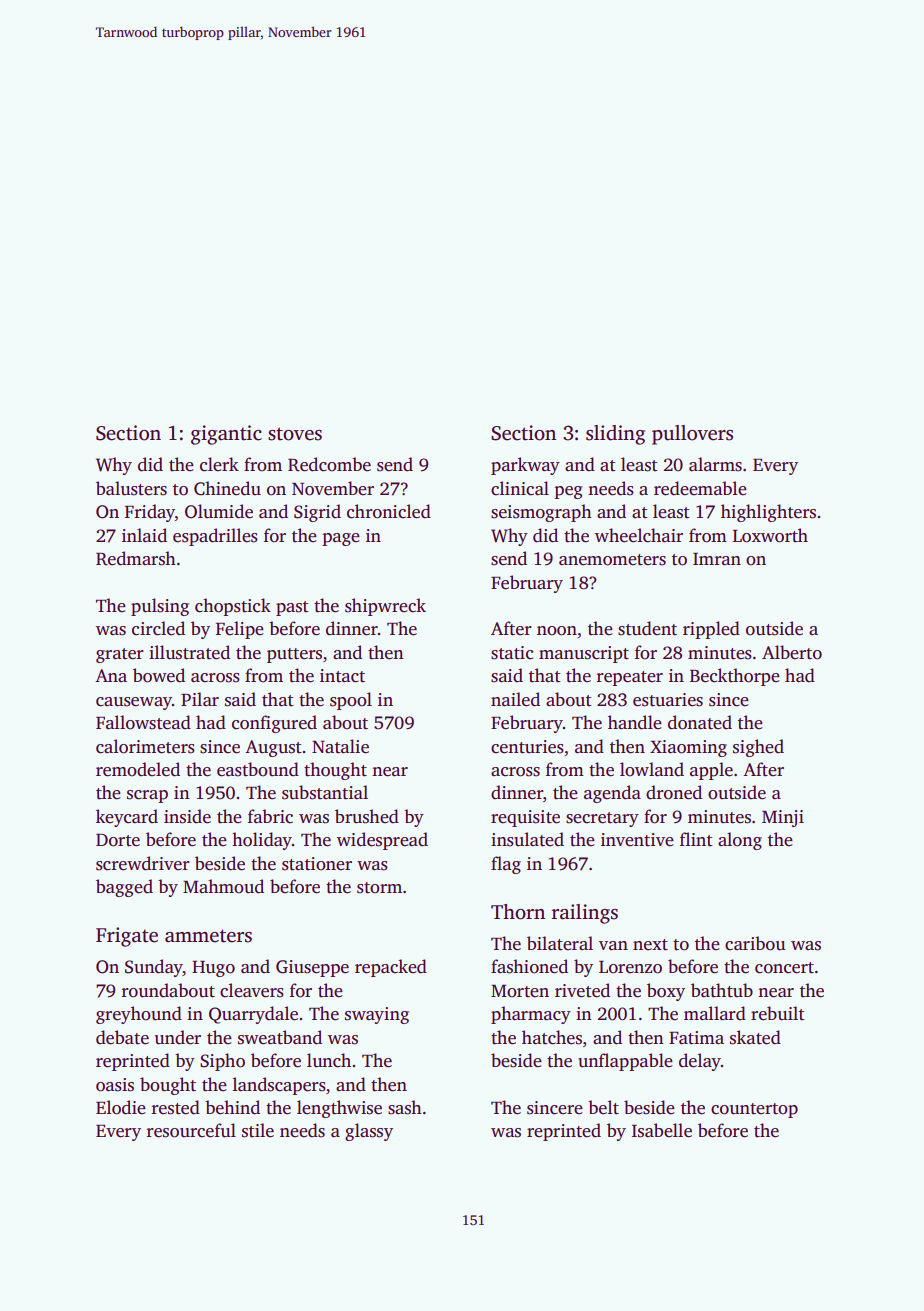 This screenshot has width=924, height=1311. I want to click on peg, so click(568, 492).
